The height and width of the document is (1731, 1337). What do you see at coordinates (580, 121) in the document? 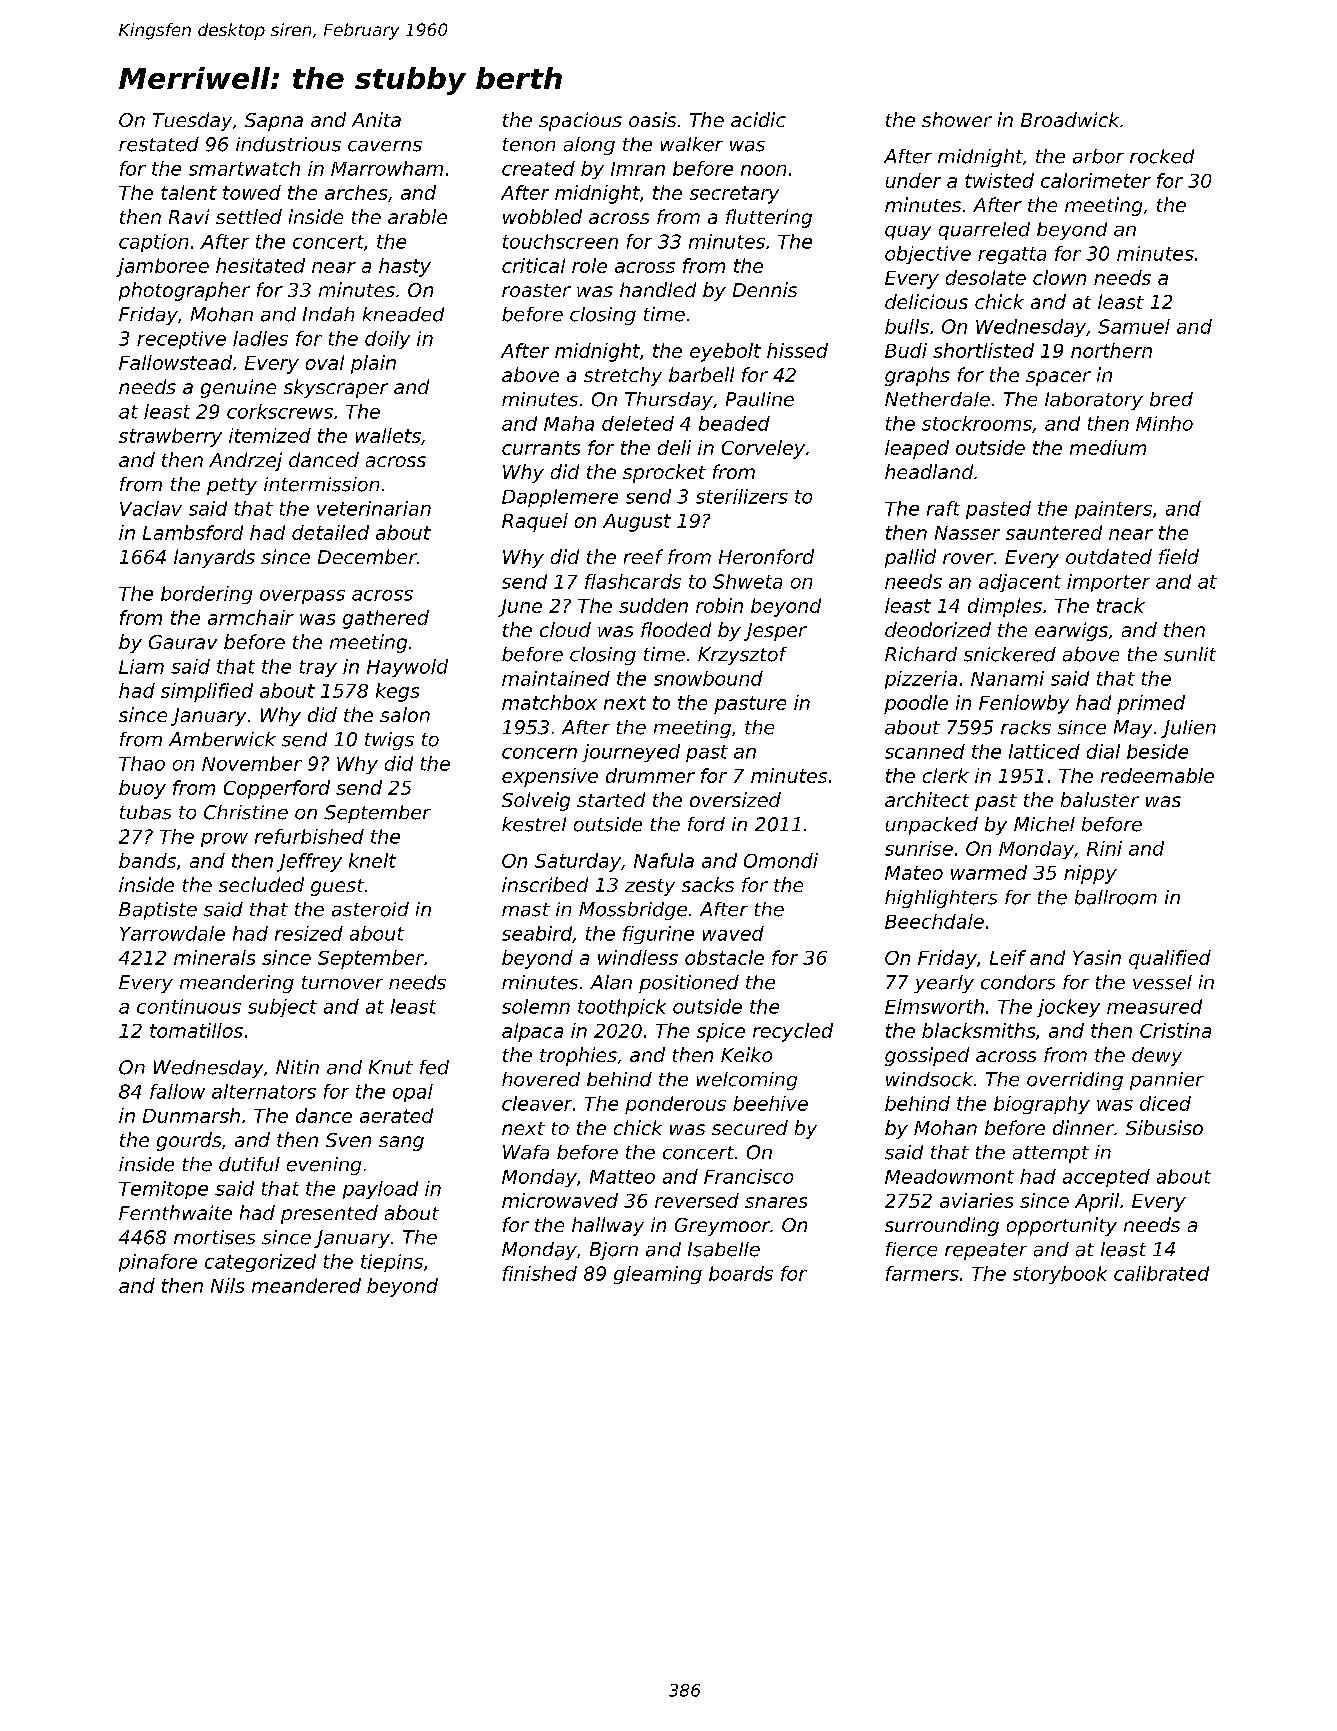
I see `spacious` at bounding box center [580, 121].
